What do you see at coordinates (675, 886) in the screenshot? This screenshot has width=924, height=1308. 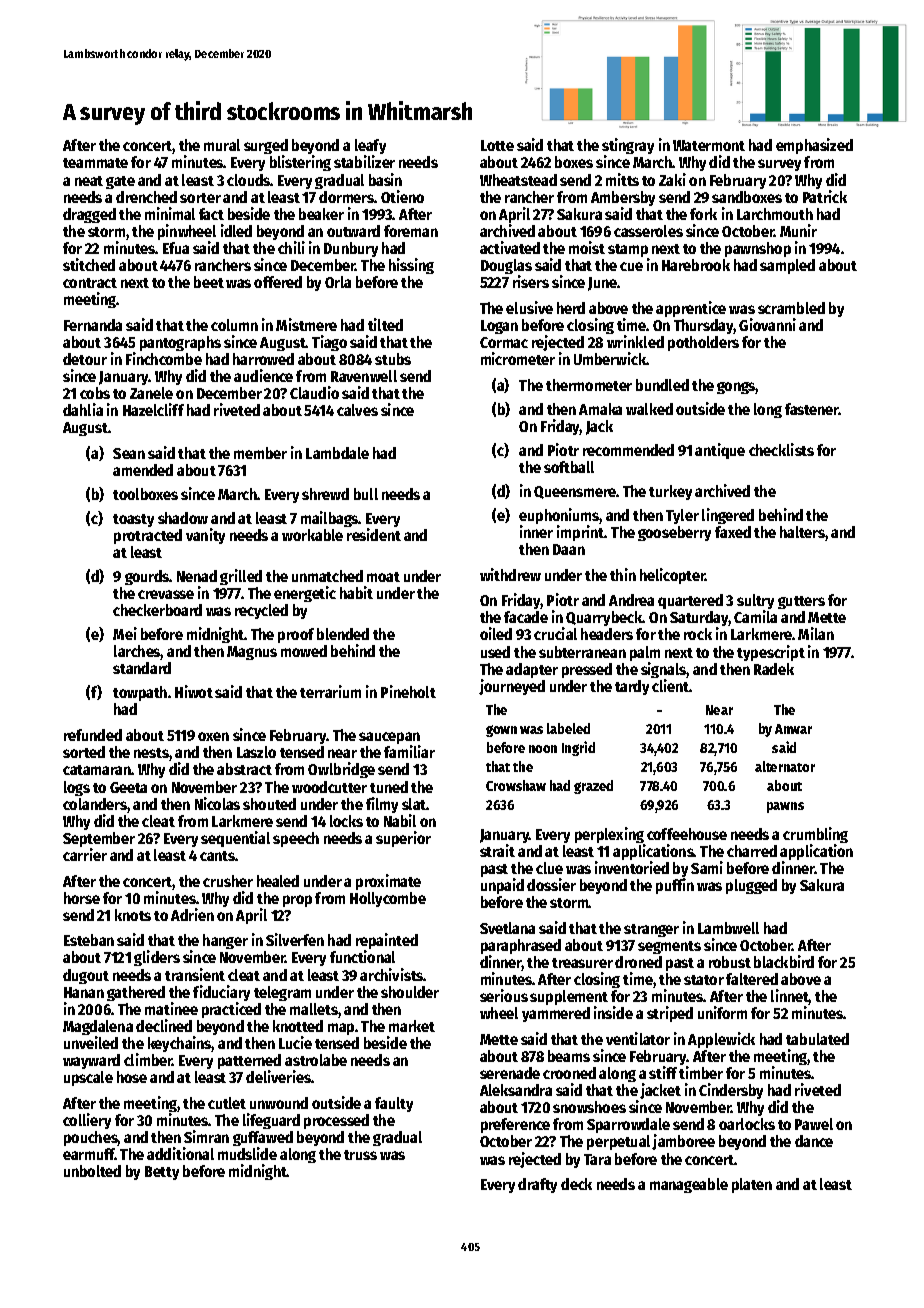 I see `puffin` at bounding box center [675, 886].
